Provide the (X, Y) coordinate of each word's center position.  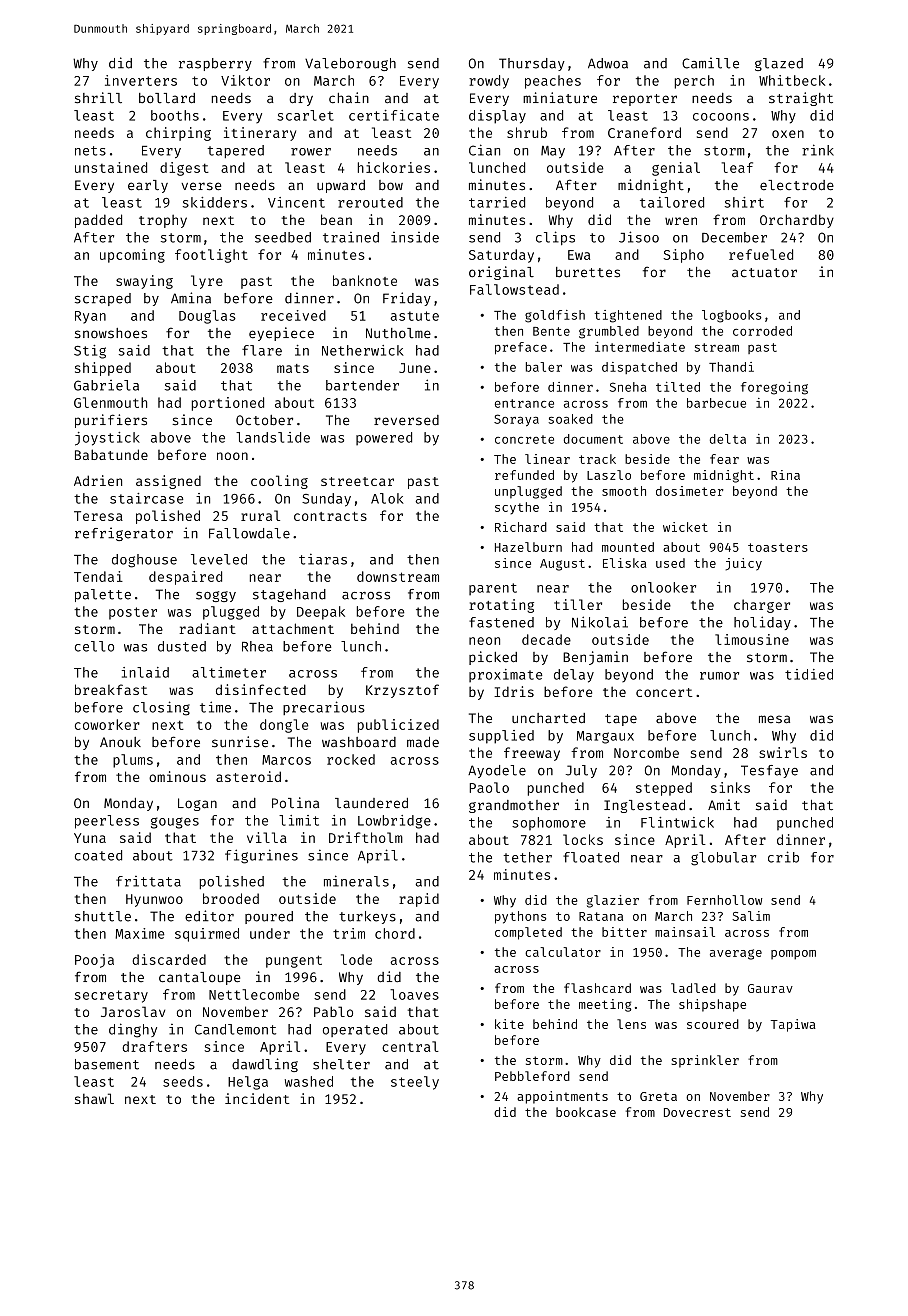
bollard (167, 98)
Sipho (683, 256)
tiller (578, 604)
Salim (751, 916)
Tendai (98, 576)
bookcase (586, 1112)
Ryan (90, 317)
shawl (94, 1098)
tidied (809, 674)
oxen (788, 134)
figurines (261, 856)
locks (583, 839)
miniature (560, 98)
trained (351, 237)
